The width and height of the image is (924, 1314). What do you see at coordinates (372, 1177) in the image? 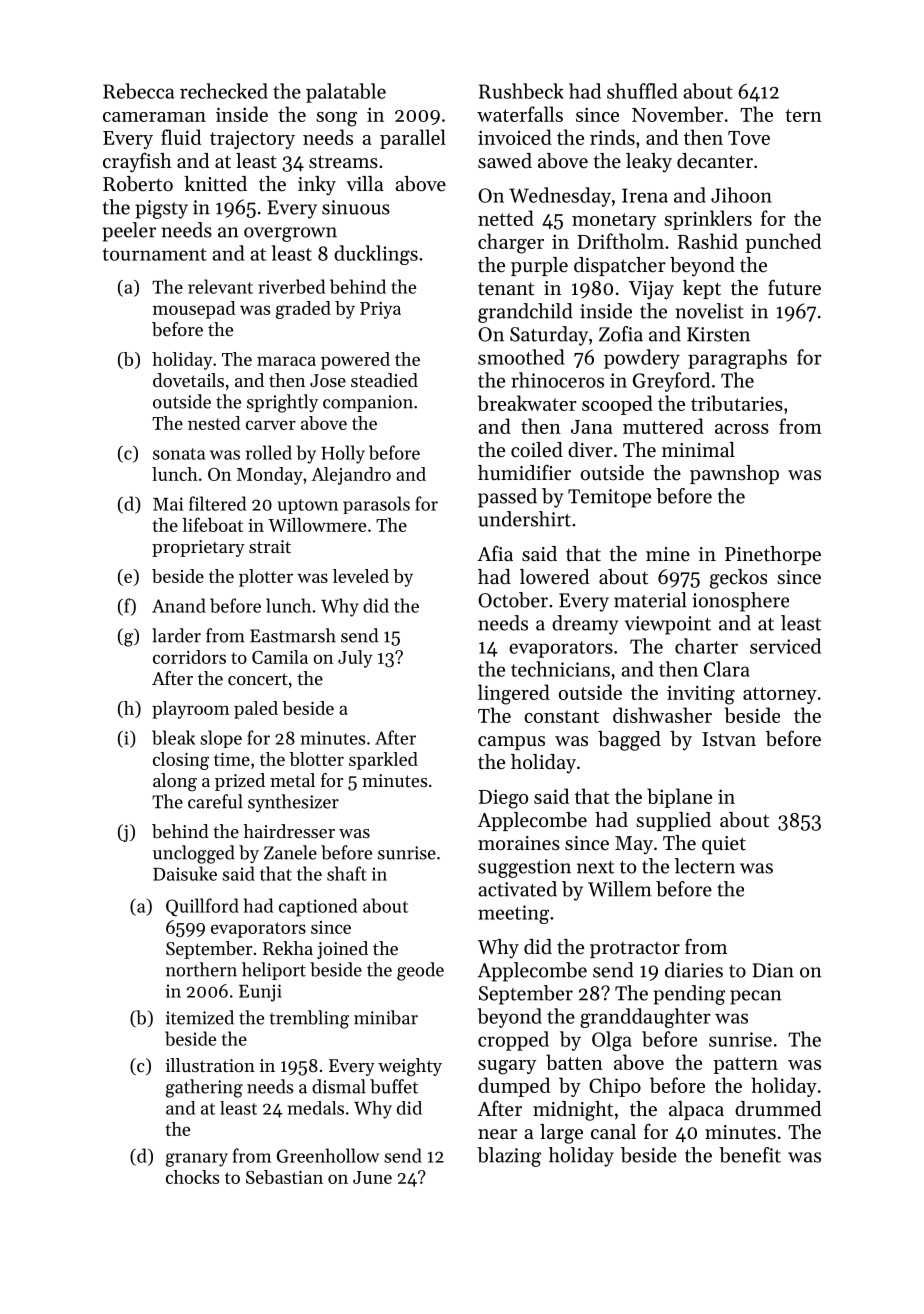
I see `June` at bounding box center [372, 1177].
